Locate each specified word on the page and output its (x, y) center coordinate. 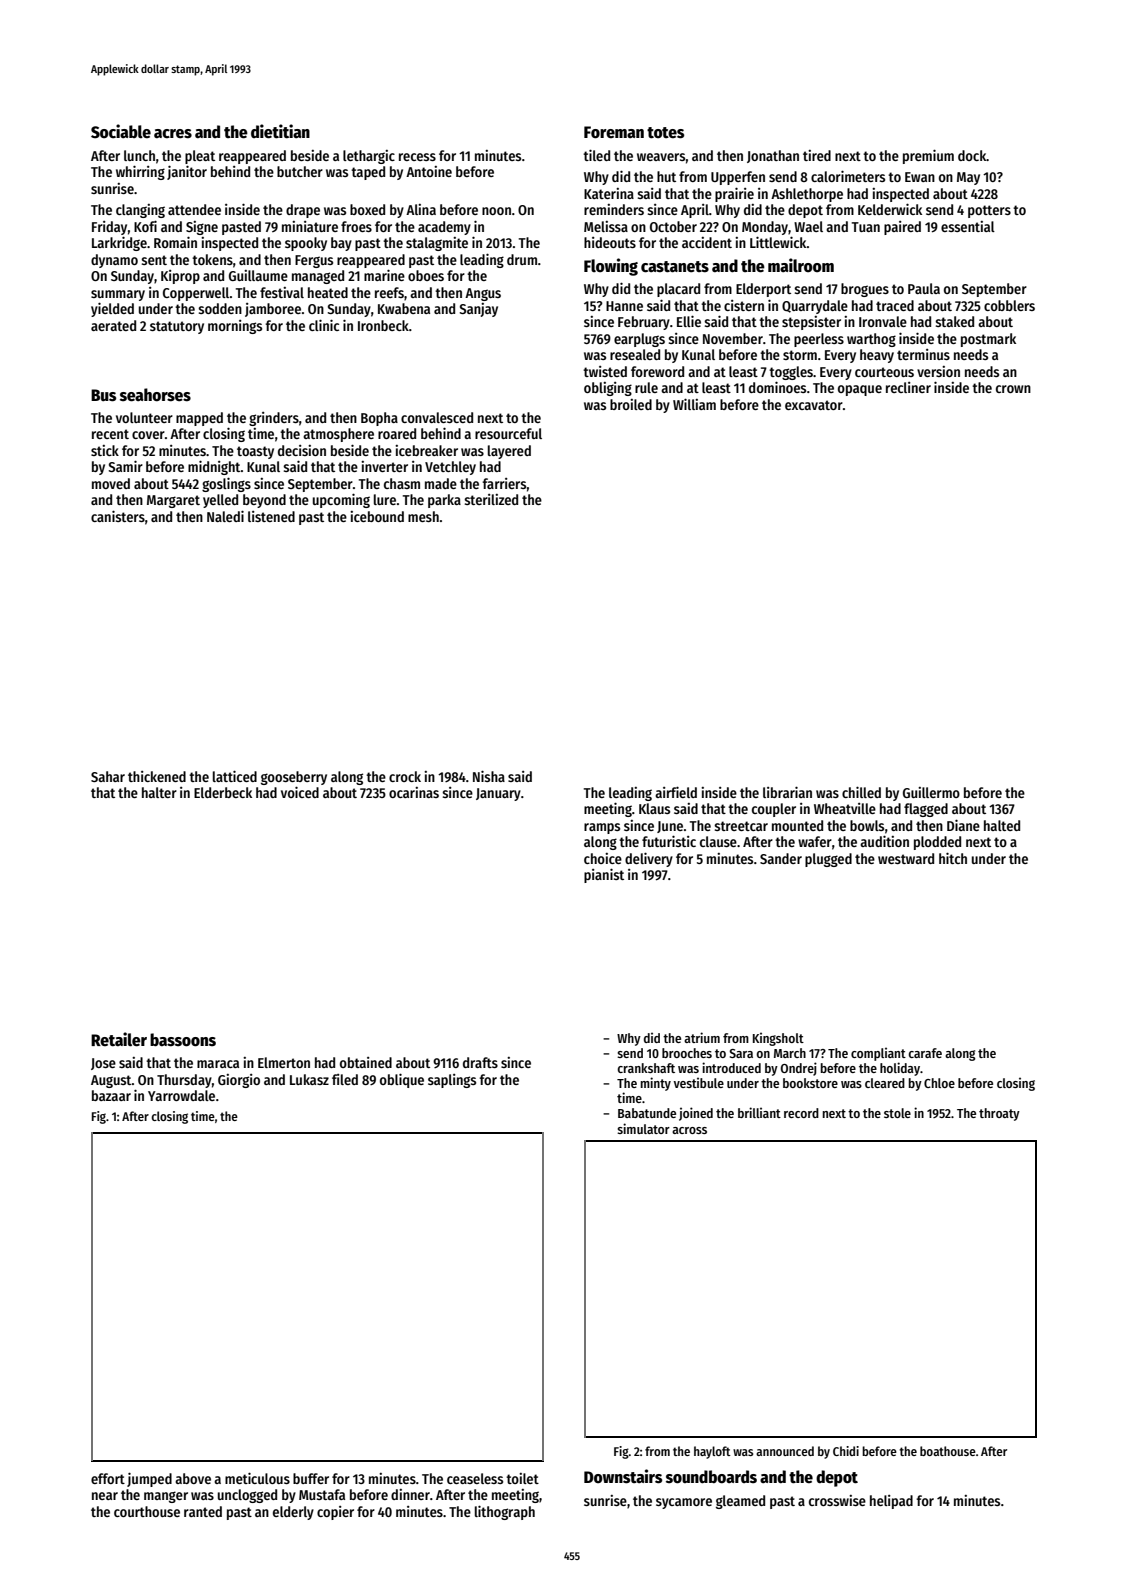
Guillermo (931, 792)
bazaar (111, 1095)
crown (1013, 389)
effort (108, 1478)
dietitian (280, 131)
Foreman (614, 132)
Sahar (108, 776)
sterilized (491, 499)
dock (972, 155)
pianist (604, 875)
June (670, 827)
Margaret (173, 501)
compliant (878, 1054)
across (689, 1130)
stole (897, 1113)
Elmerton (284, 1062)
